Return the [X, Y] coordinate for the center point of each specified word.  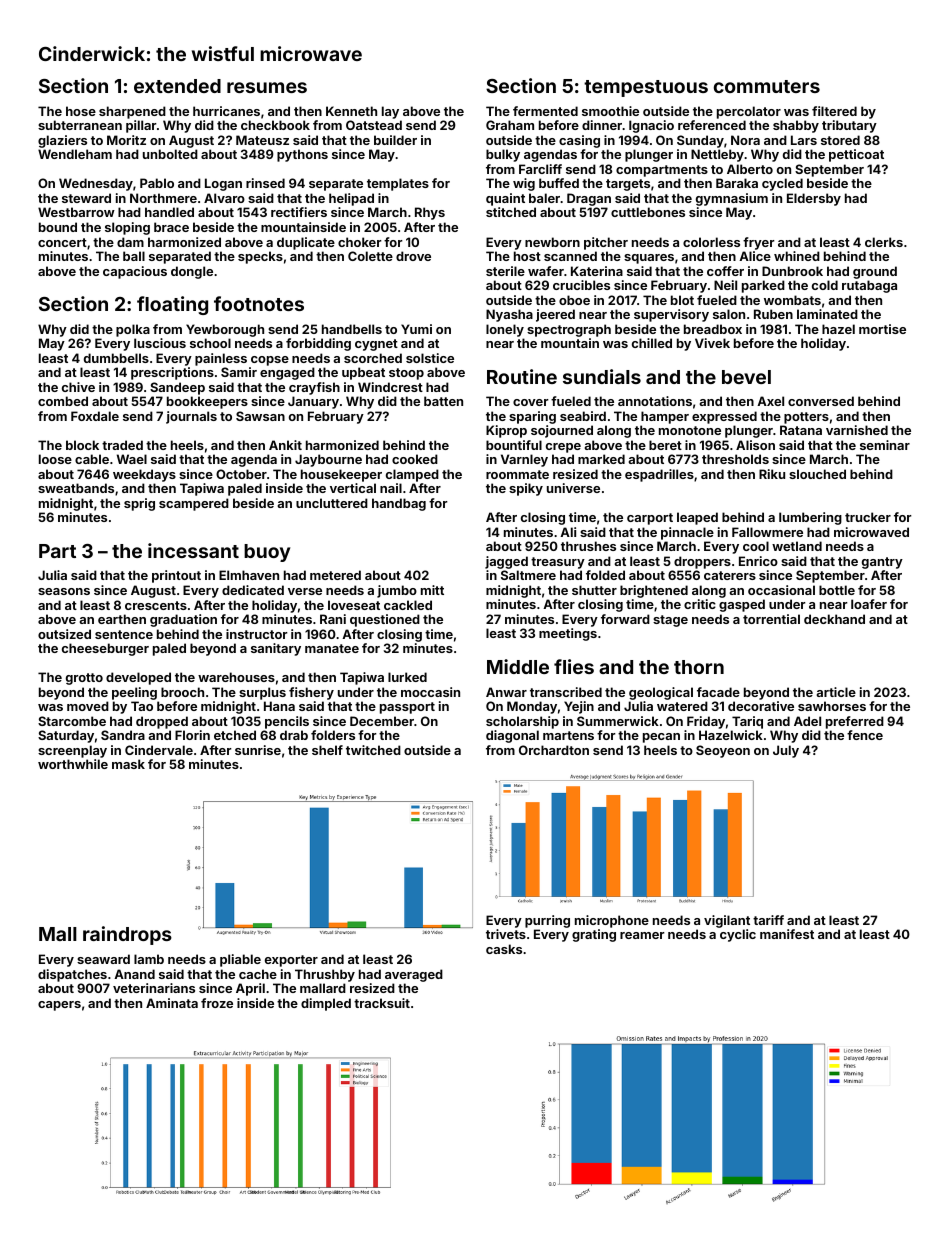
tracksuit [382, 1003]
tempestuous [646, 88]
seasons [64, 591]
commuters [767, 86]
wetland [797, 546]
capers [59, 1006]
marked [601, 459]
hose [81, 111]
